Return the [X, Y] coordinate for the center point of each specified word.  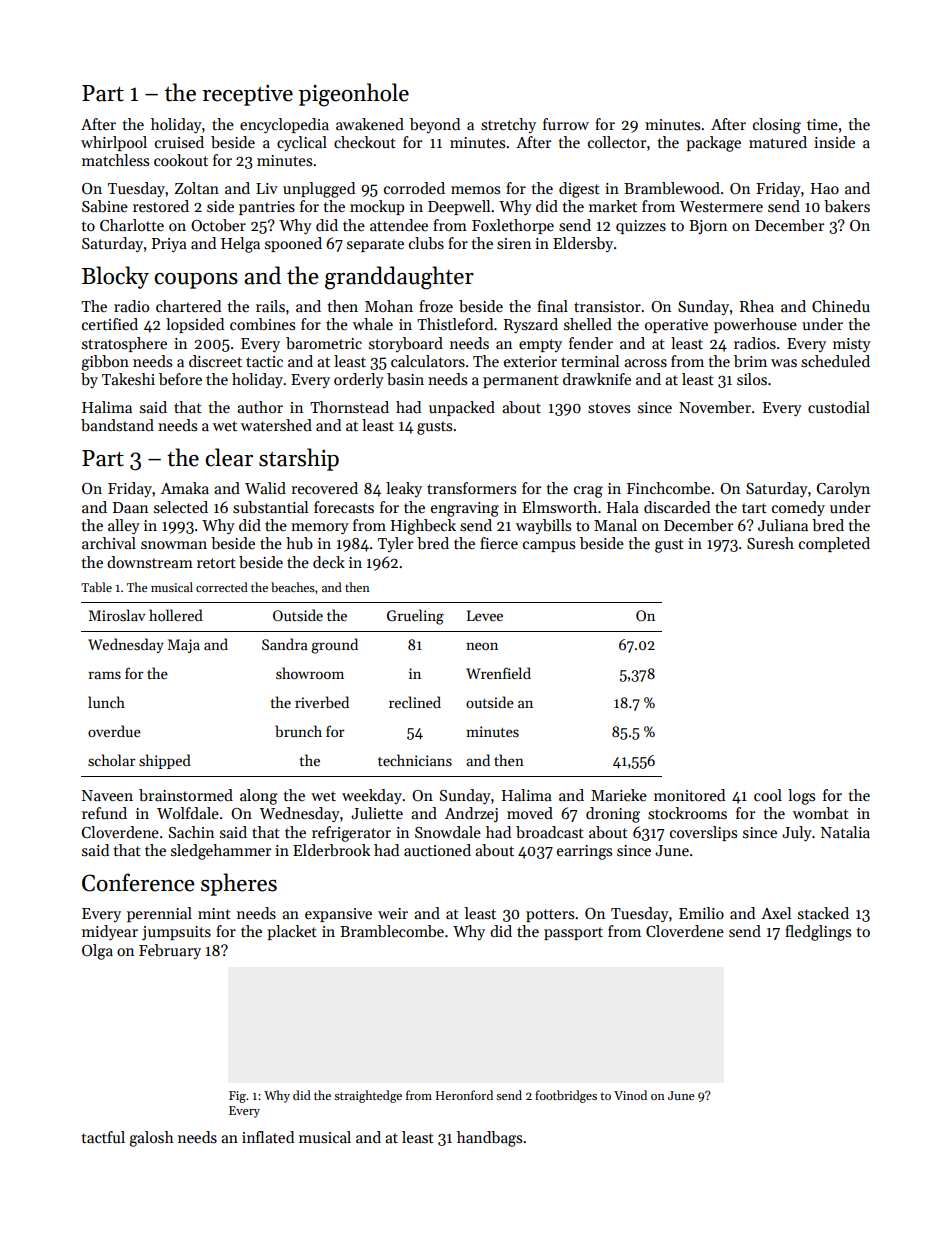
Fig [237, 1097]
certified [110, 324]
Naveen [107, 795]
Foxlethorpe [513, 226]
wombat [821, 813]
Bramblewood [672, 188]
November [715, 407]
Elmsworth [559, 507]
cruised [179, 142]
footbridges [566, 1096]
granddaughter [399, 278]
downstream [150, 562]
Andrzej [471, 815]
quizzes [641, 227]
